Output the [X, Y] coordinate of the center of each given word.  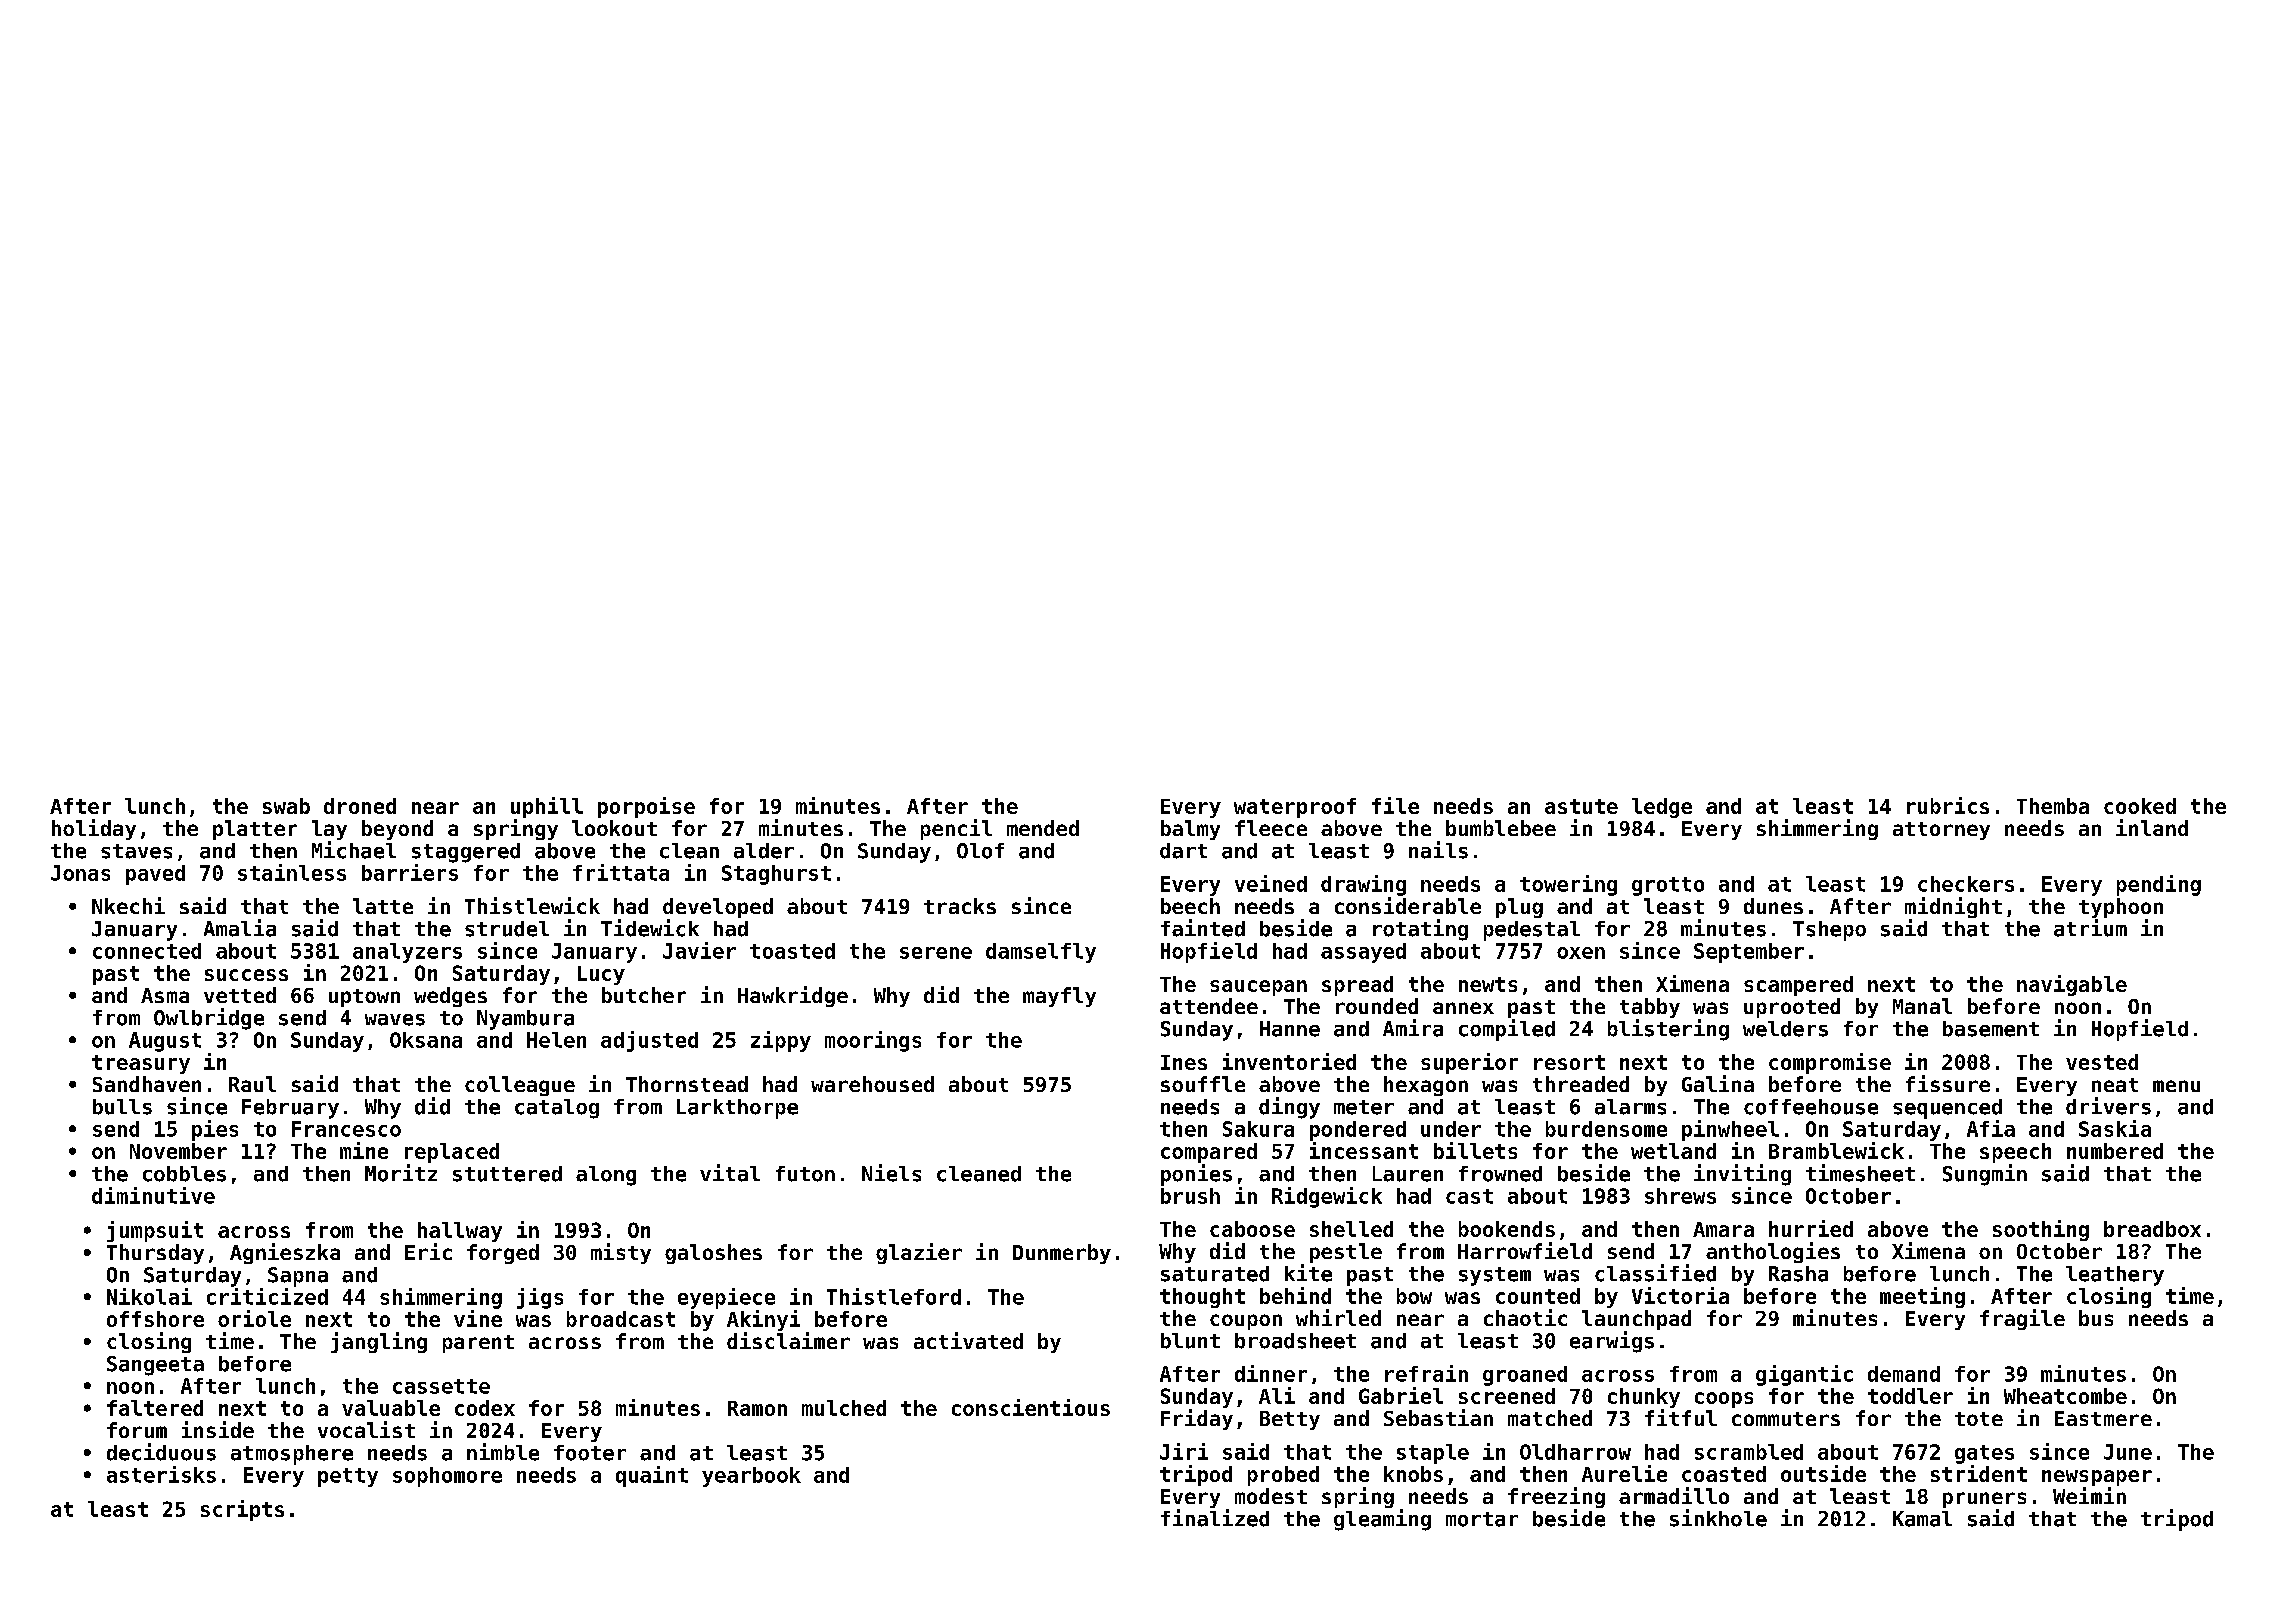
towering [1568, 885]
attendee [1209, 1006]
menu [2176, 1086]
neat [2115, 1085]
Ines [1184, 1062]
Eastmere [2103, 1418]
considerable [1408, 905]
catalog [557, 1109]
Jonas [80, 873]
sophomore [447, 1477]
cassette [441, 1386]
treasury [141, 1064]
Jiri [1184, 1451]
